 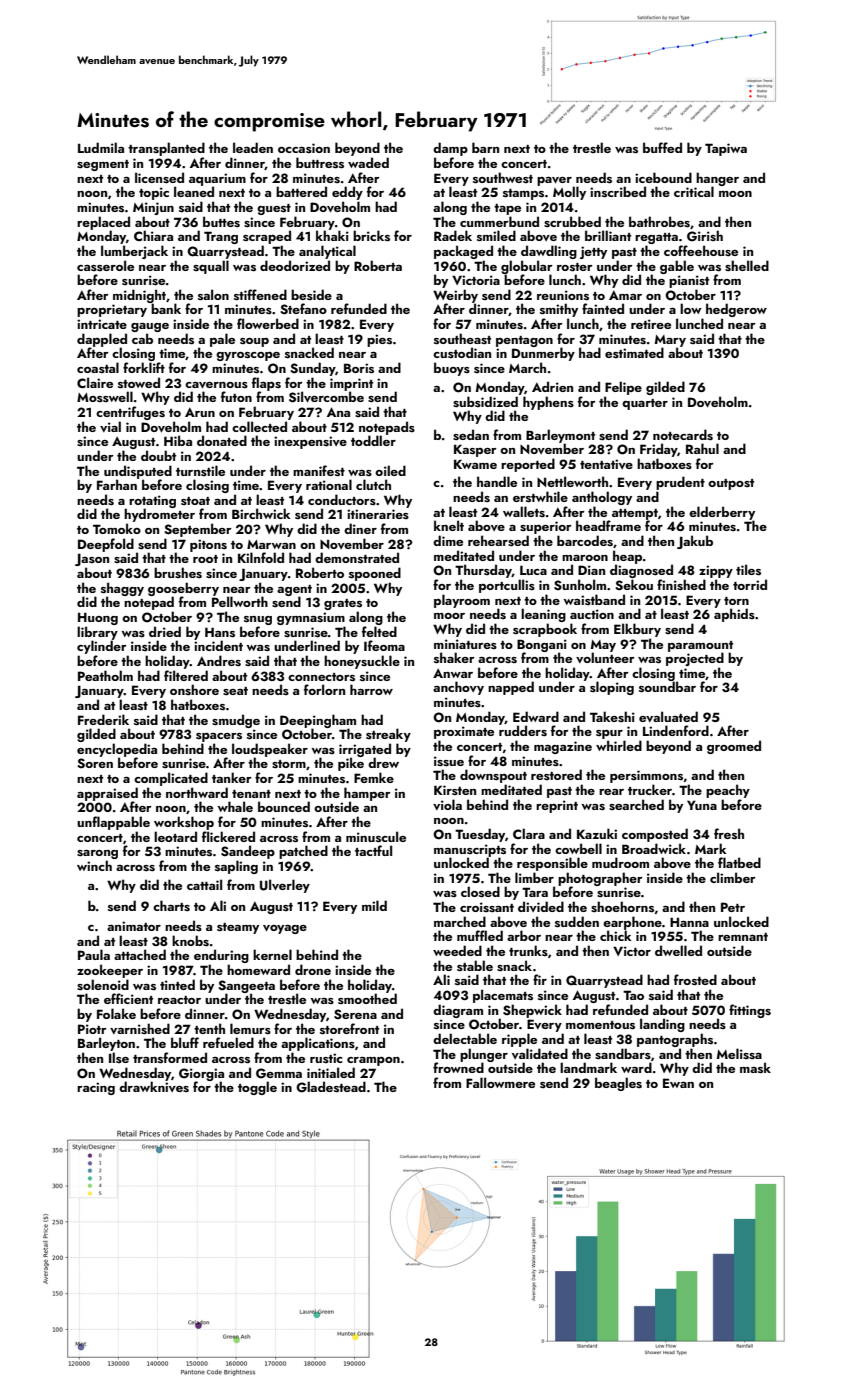 What do you see at coordinates (279, 1073) in the screenshot?
I see `Gemma` at bounding box center [279, 1073].
